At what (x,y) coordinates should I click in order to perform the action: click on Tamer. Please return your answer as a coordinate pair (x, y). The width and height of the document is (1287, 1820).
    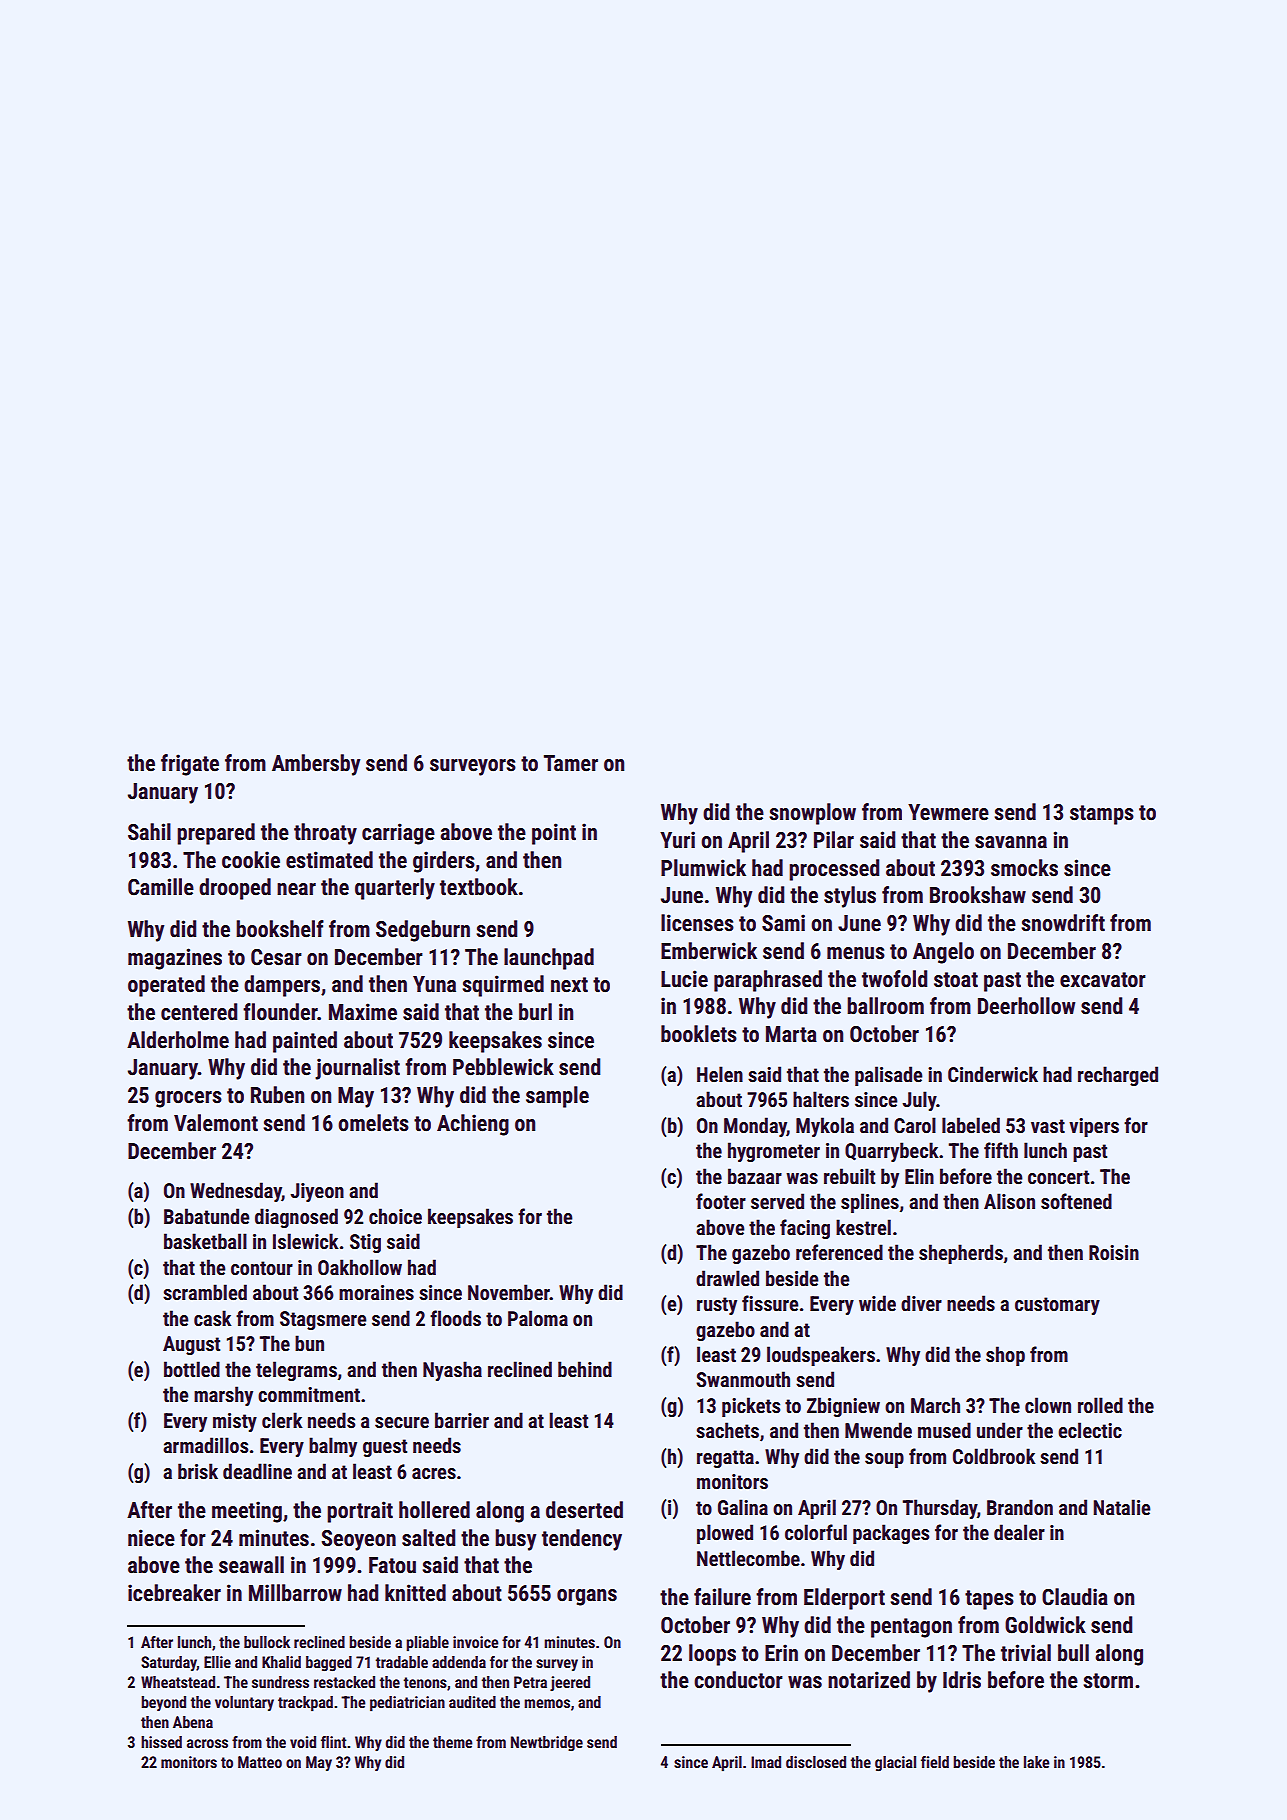
    Looking at the image, I should click on (571, 763).
